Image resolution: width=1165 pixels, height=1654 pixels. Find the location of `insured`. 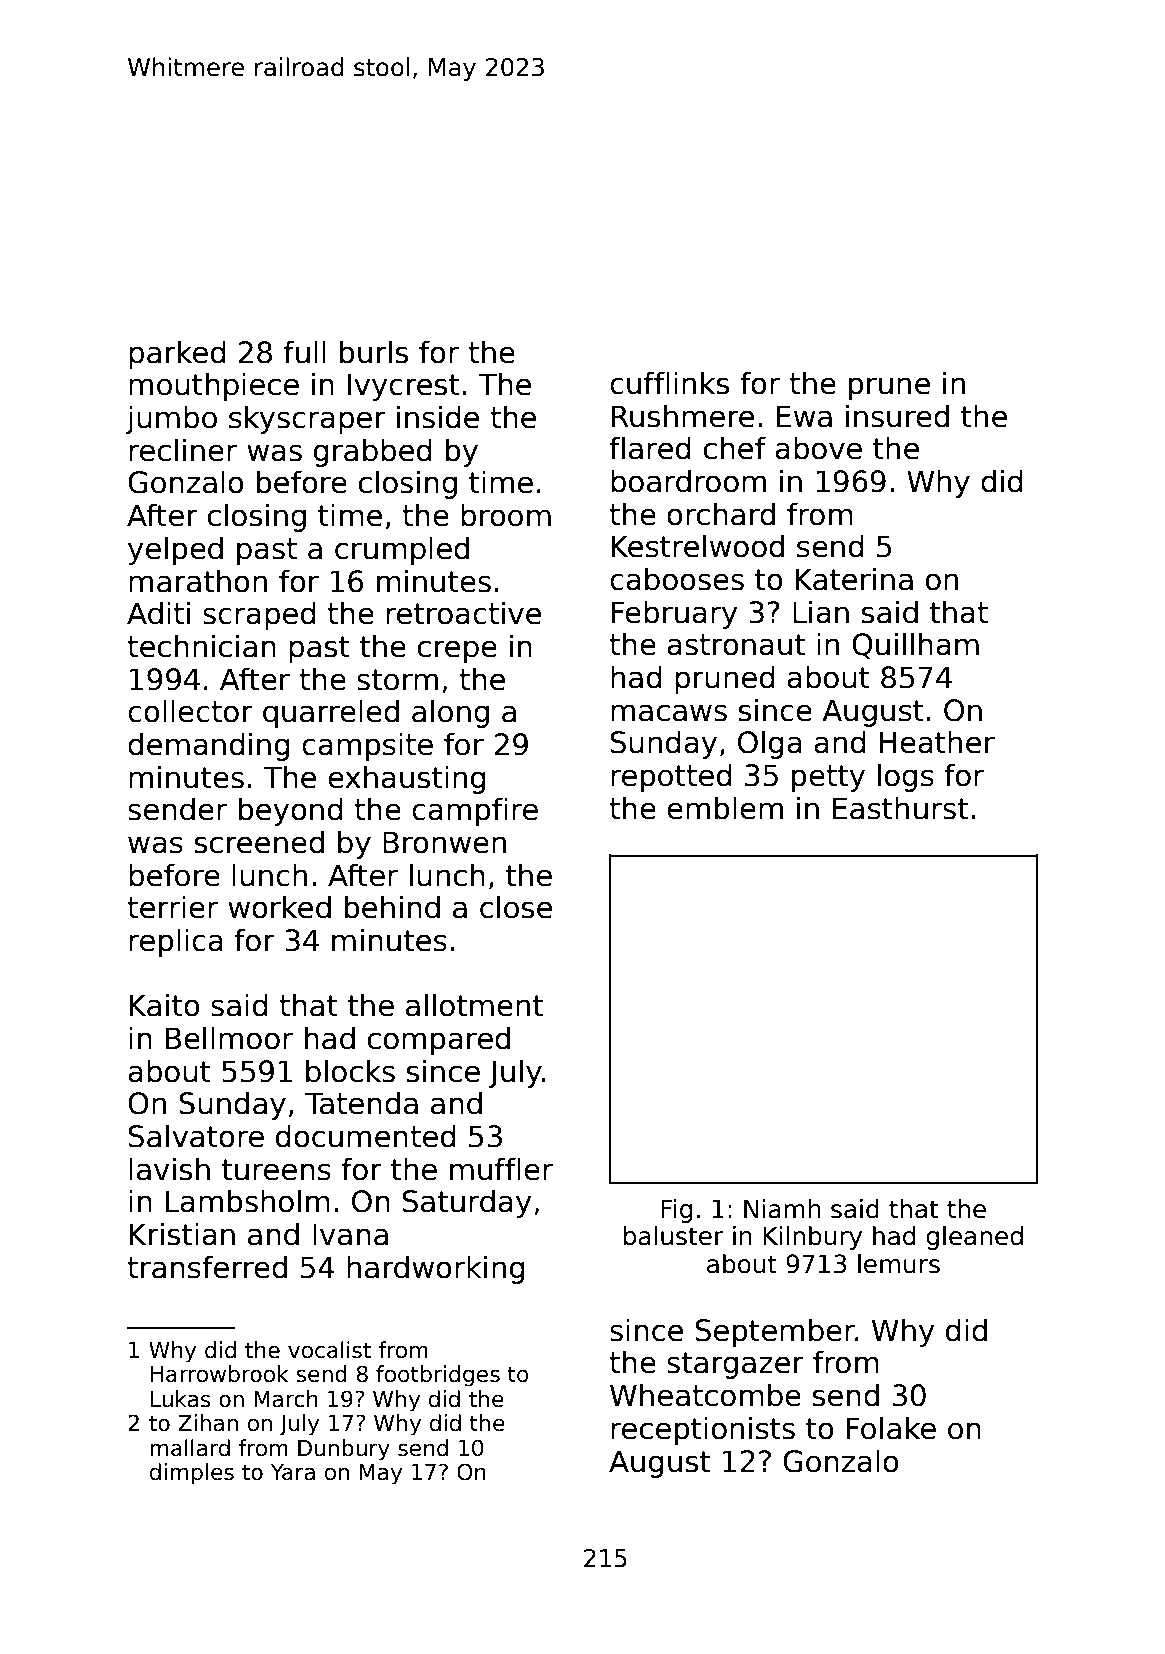

insured is located at coordinates (897, 416).
